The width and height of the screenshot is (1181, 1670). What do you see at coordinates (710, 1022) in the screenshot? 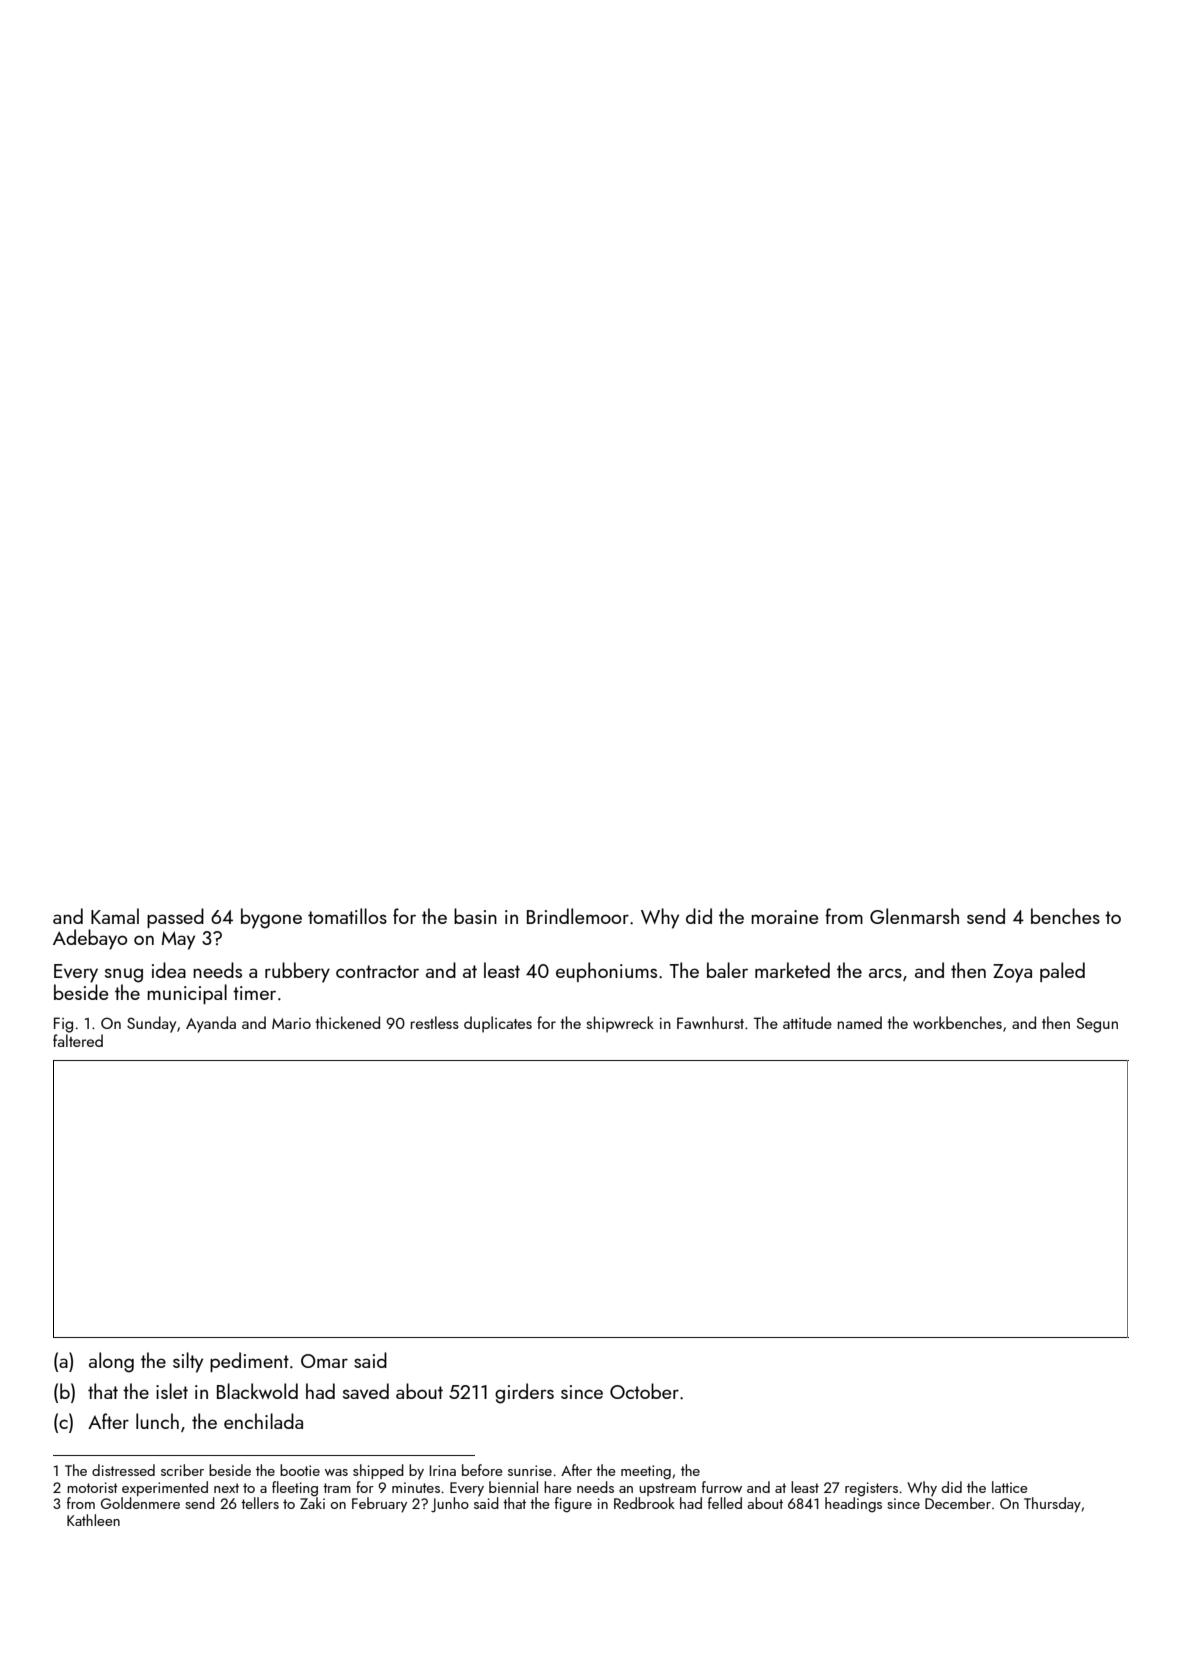
I see `Fawnhurst` at bounding box center [710, 1022].
